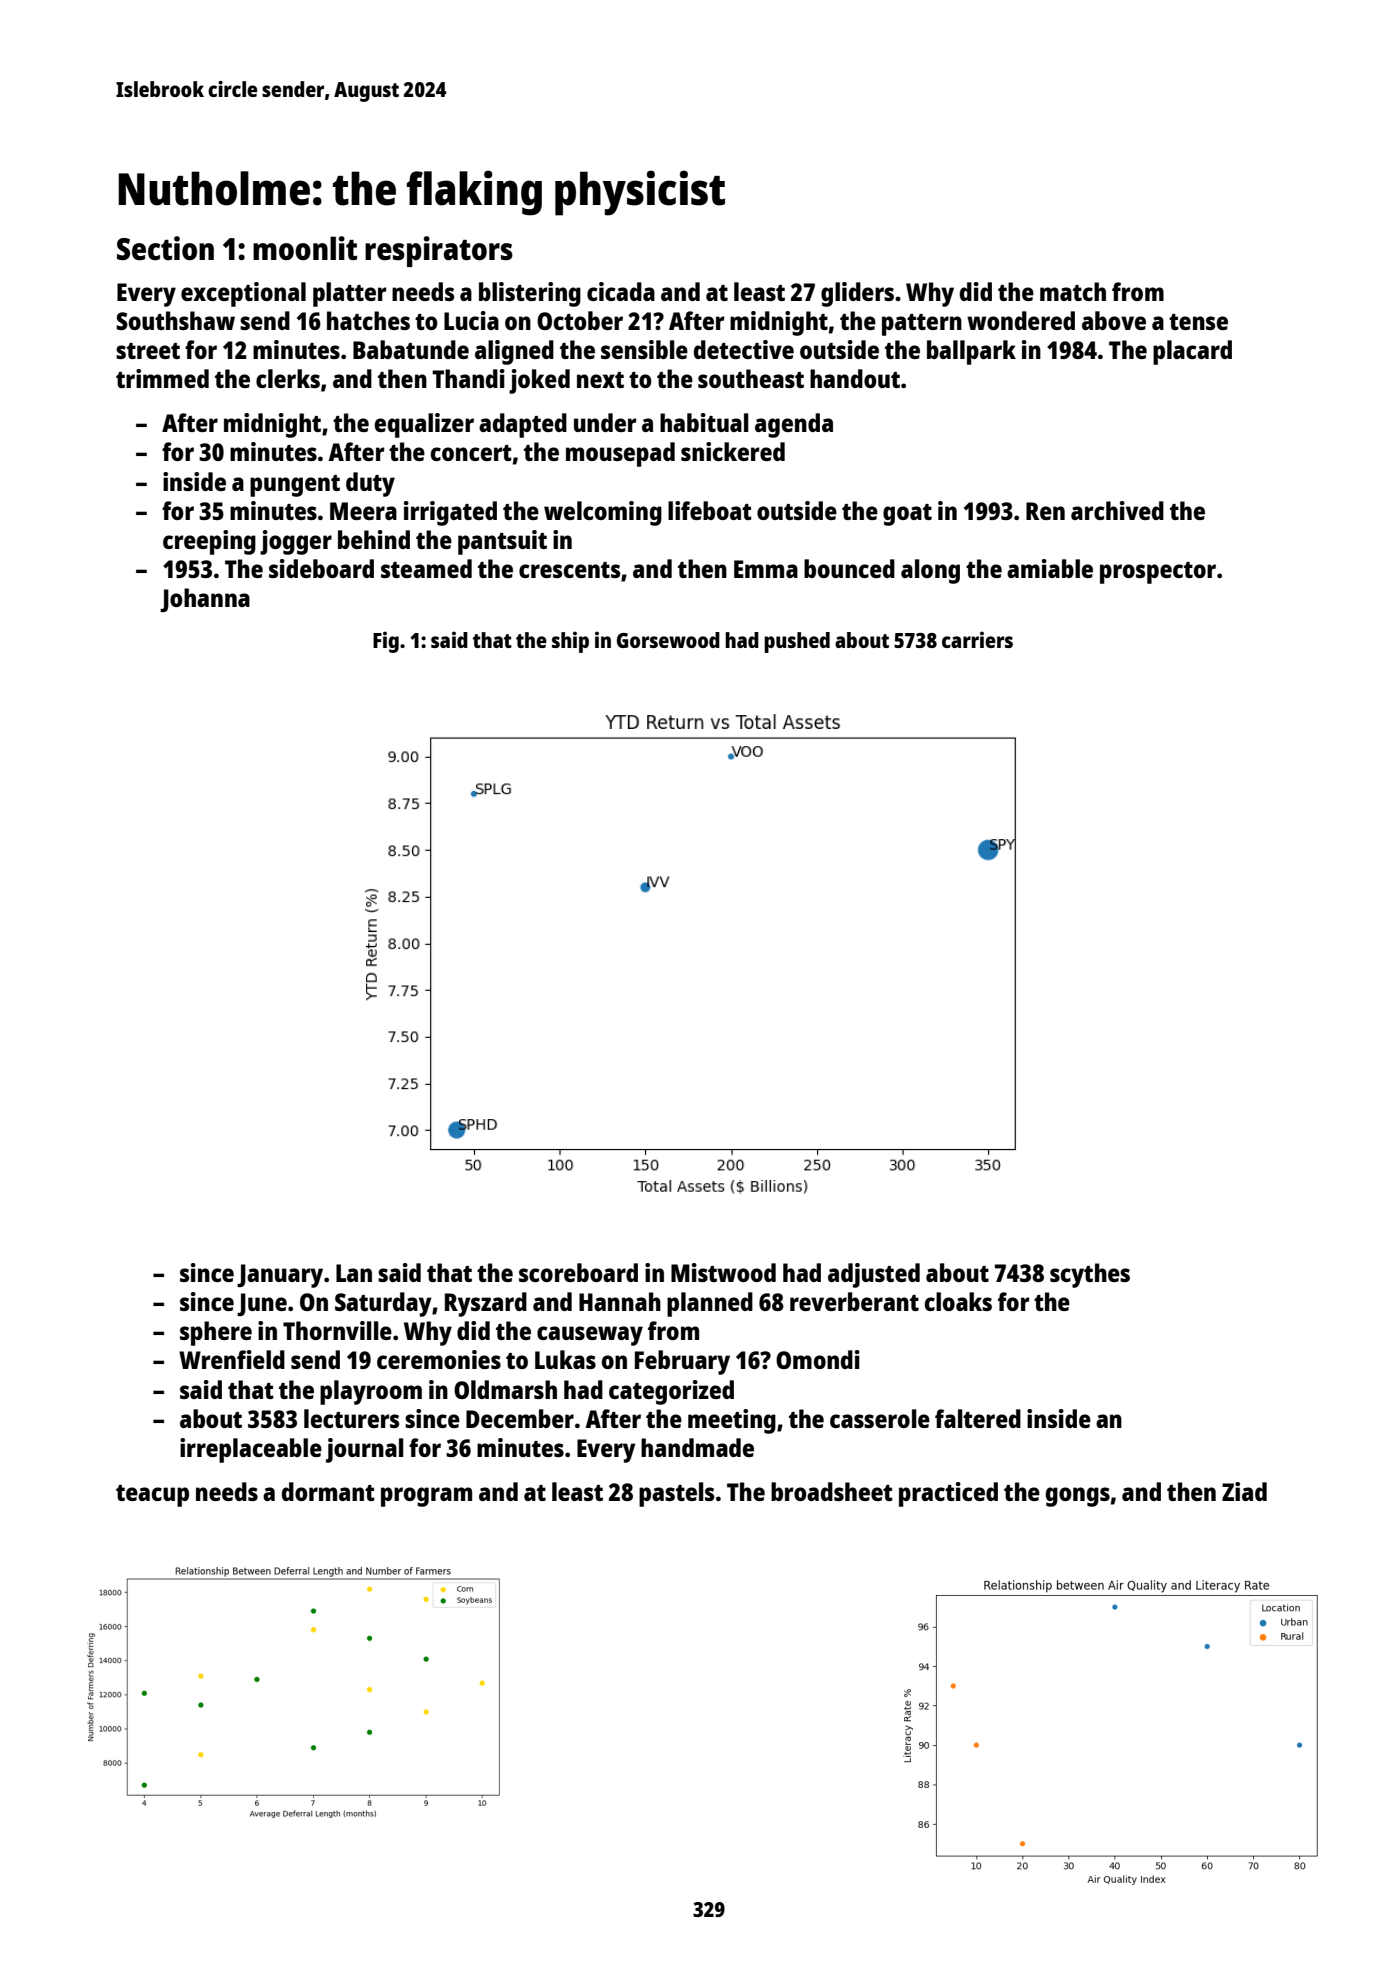  Describe the element at coordinates (288, 378) in the screenshot. I see `clerks` at that location.
